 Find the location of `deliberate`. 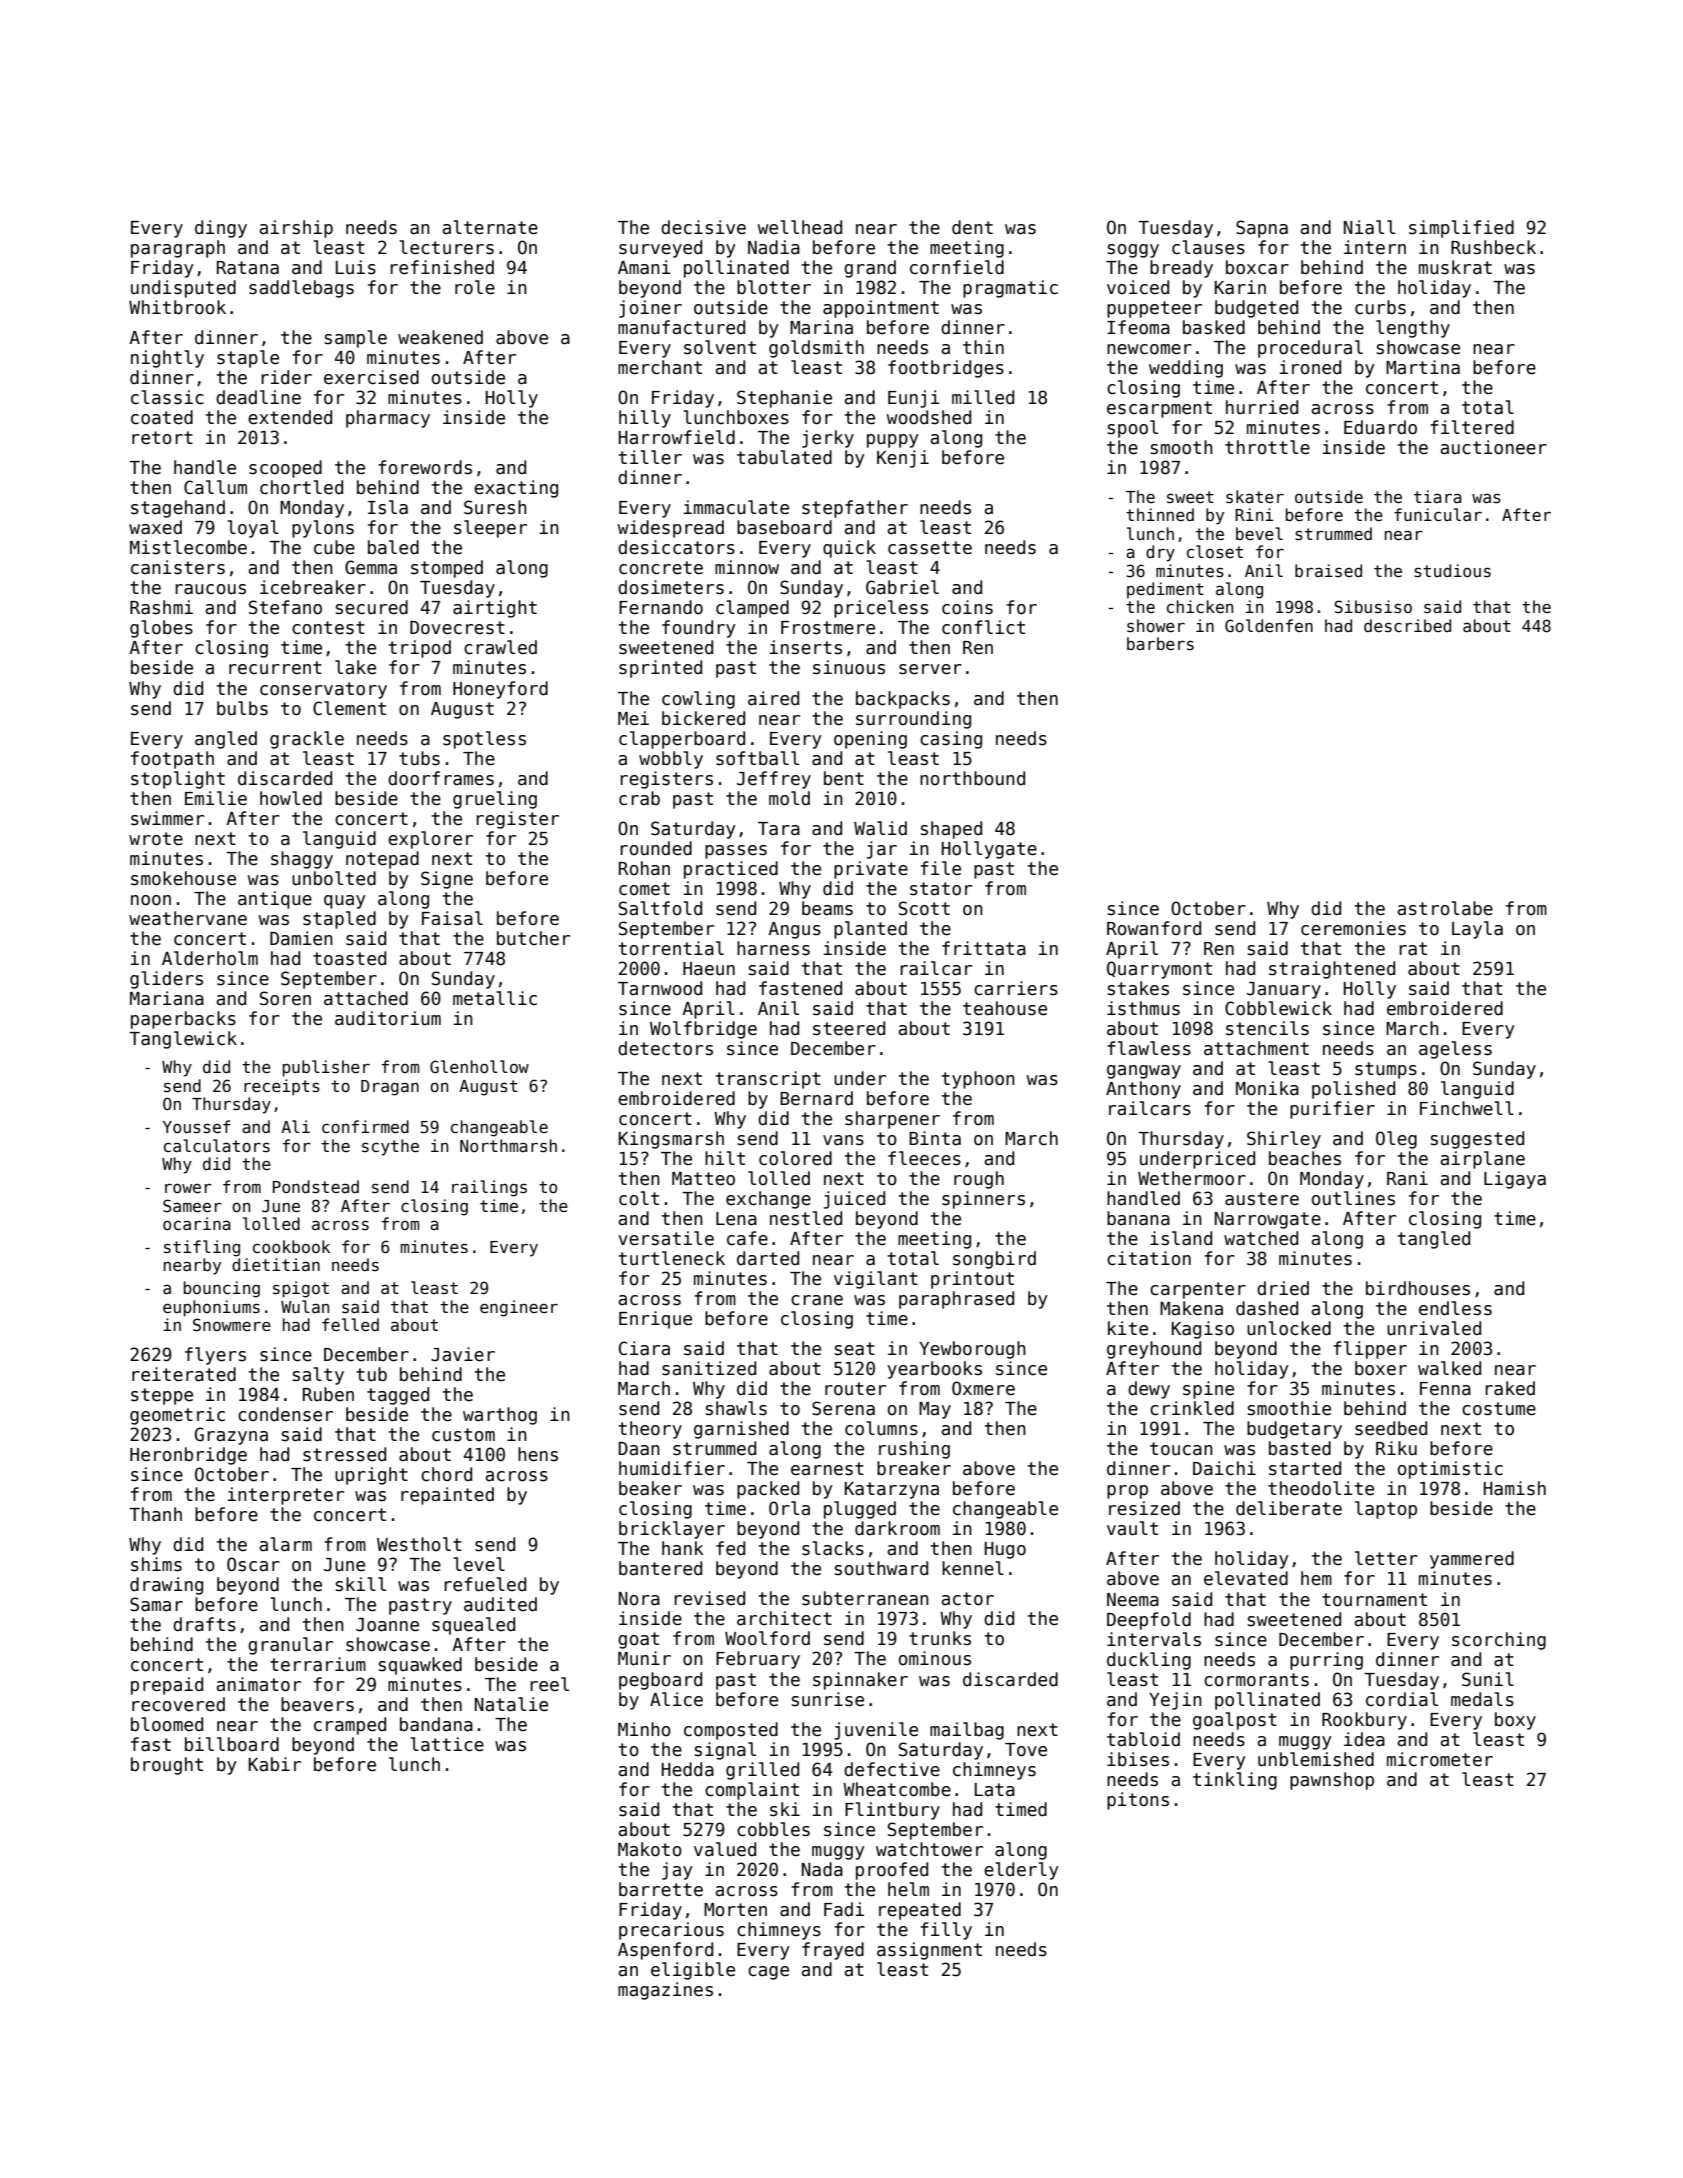

deliberate is located at coordinates (1289, 1508).
